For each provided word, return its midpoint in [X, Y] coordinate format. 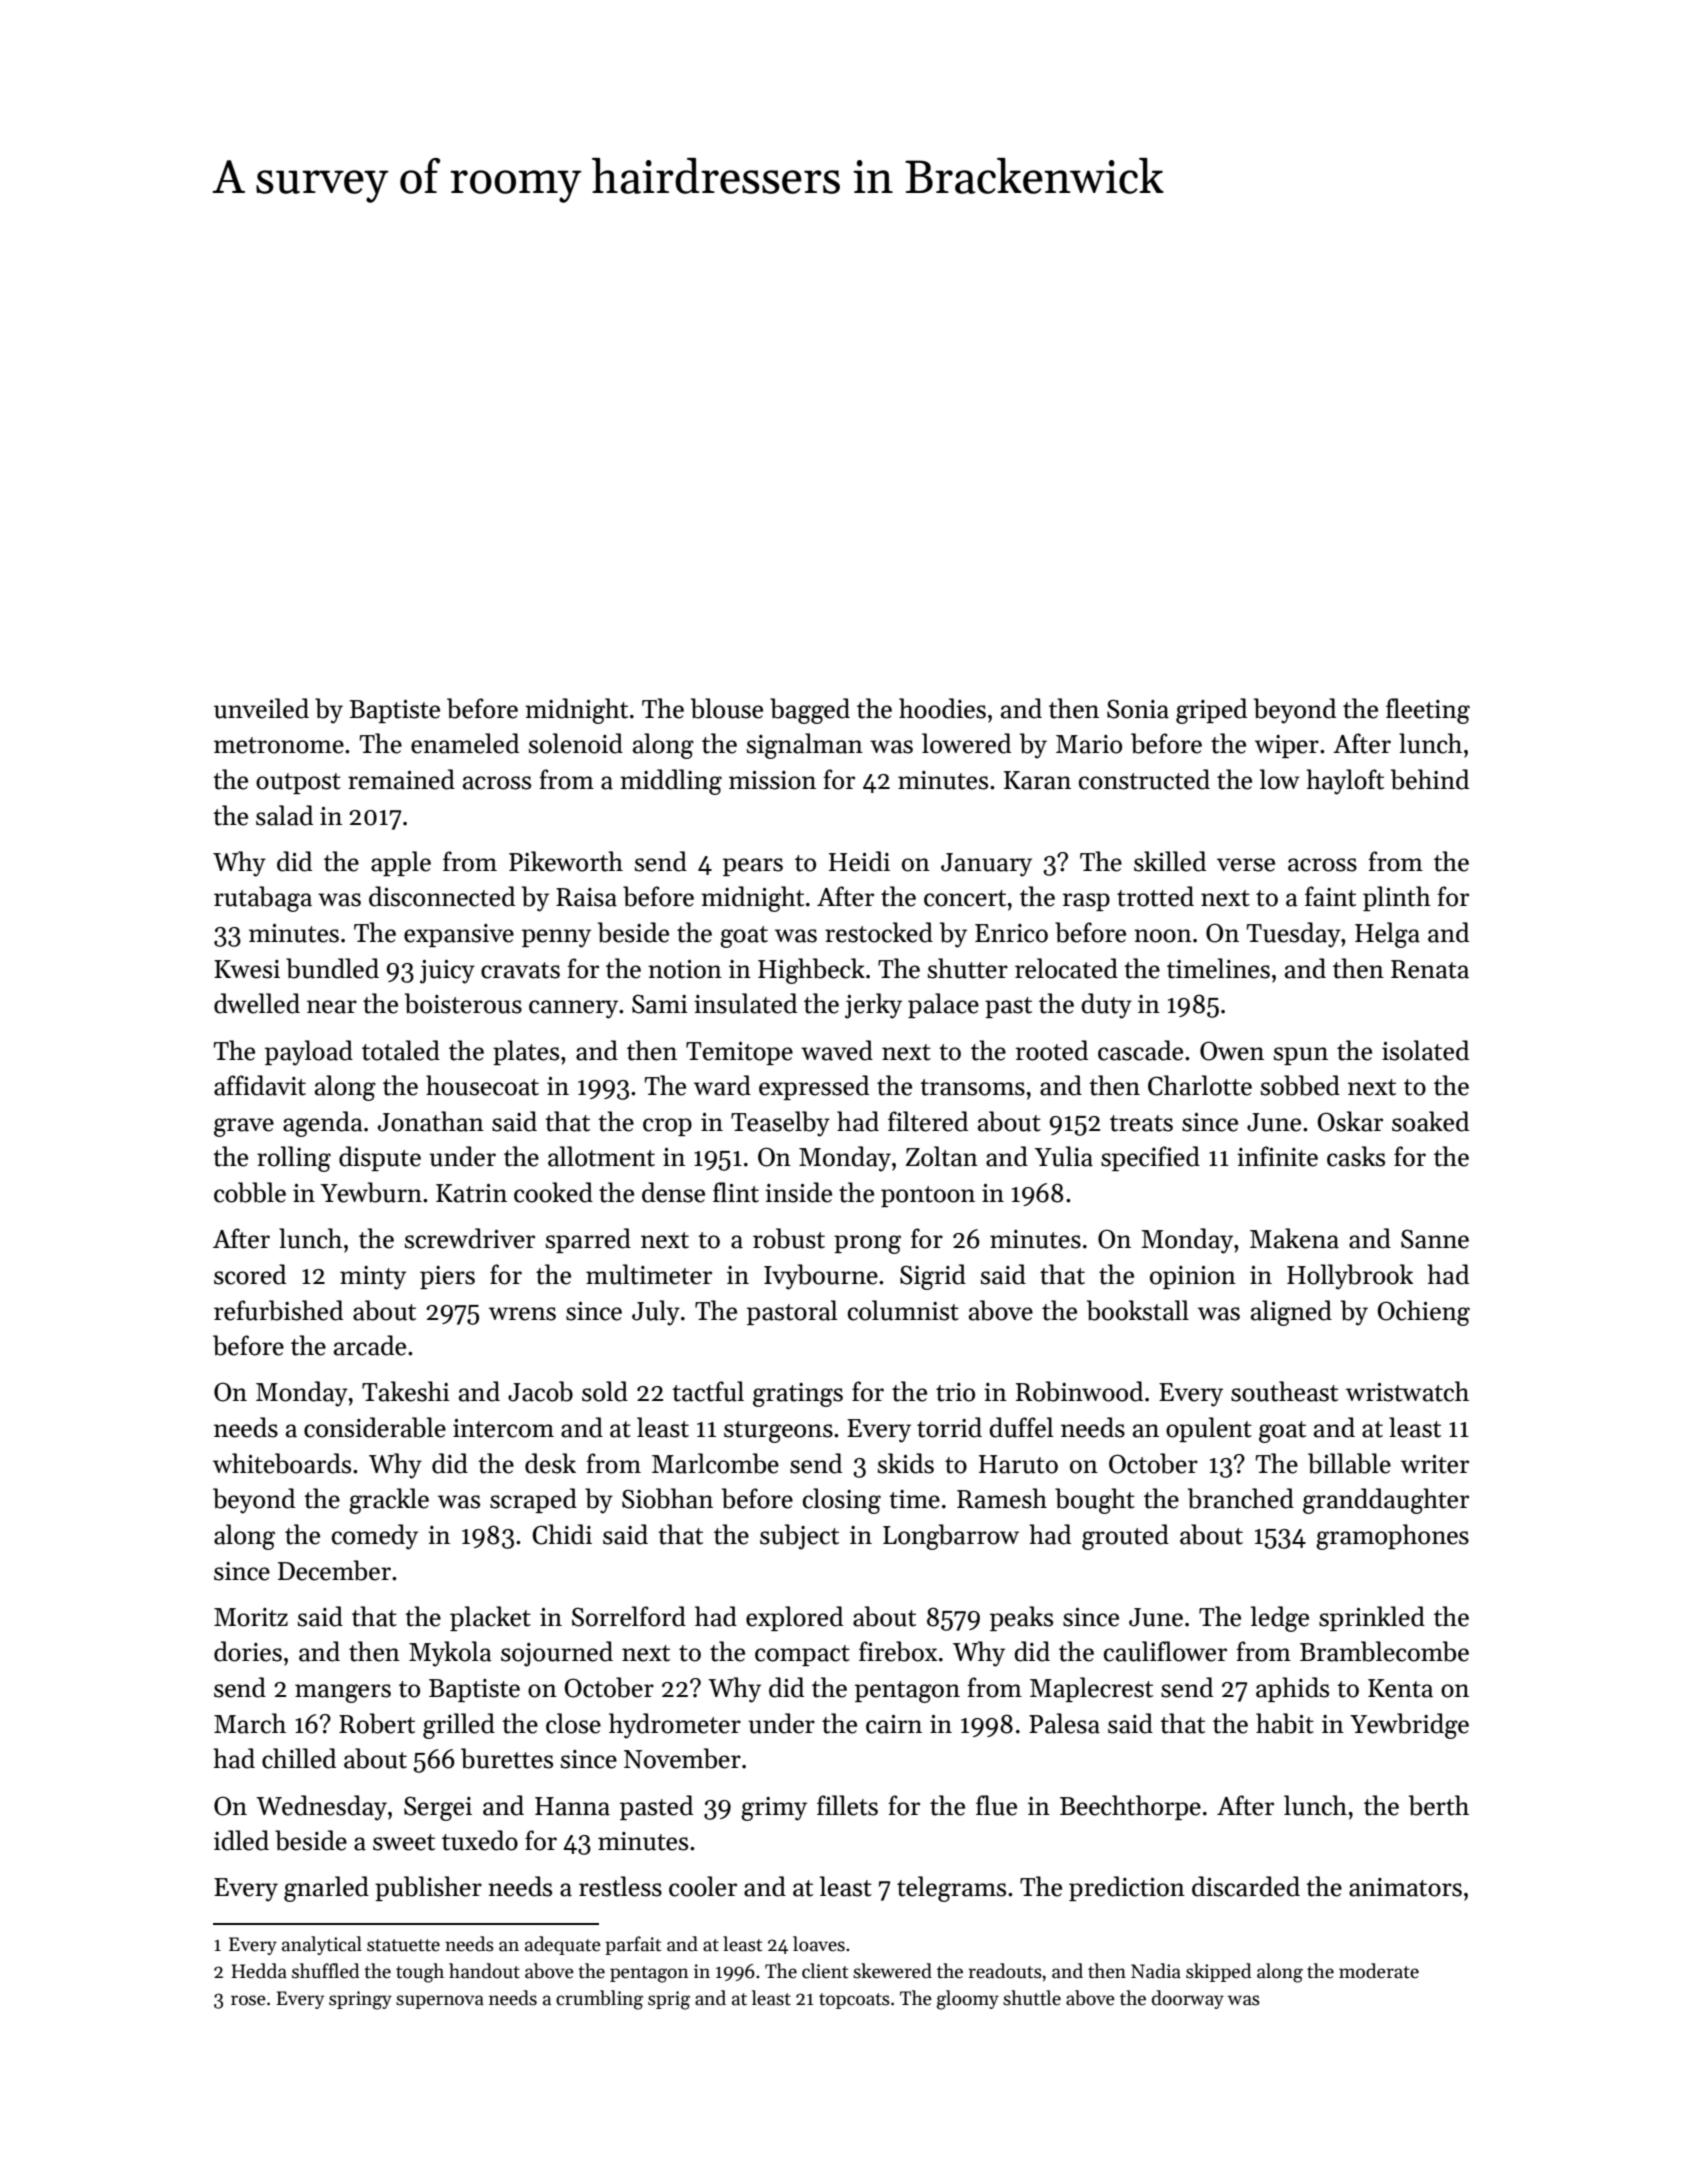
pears [753, 867]
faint [1330, 896]
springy [360, 2000]
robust [789, 1238]
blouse [727, 708]
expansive [459, 935]
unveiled [261, 708]
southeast [1284, 1391]
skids [906, 1463]
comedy [375, 1537]
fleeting [1428, 711]
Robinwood [1079, 1391]
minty [373, 1278]
